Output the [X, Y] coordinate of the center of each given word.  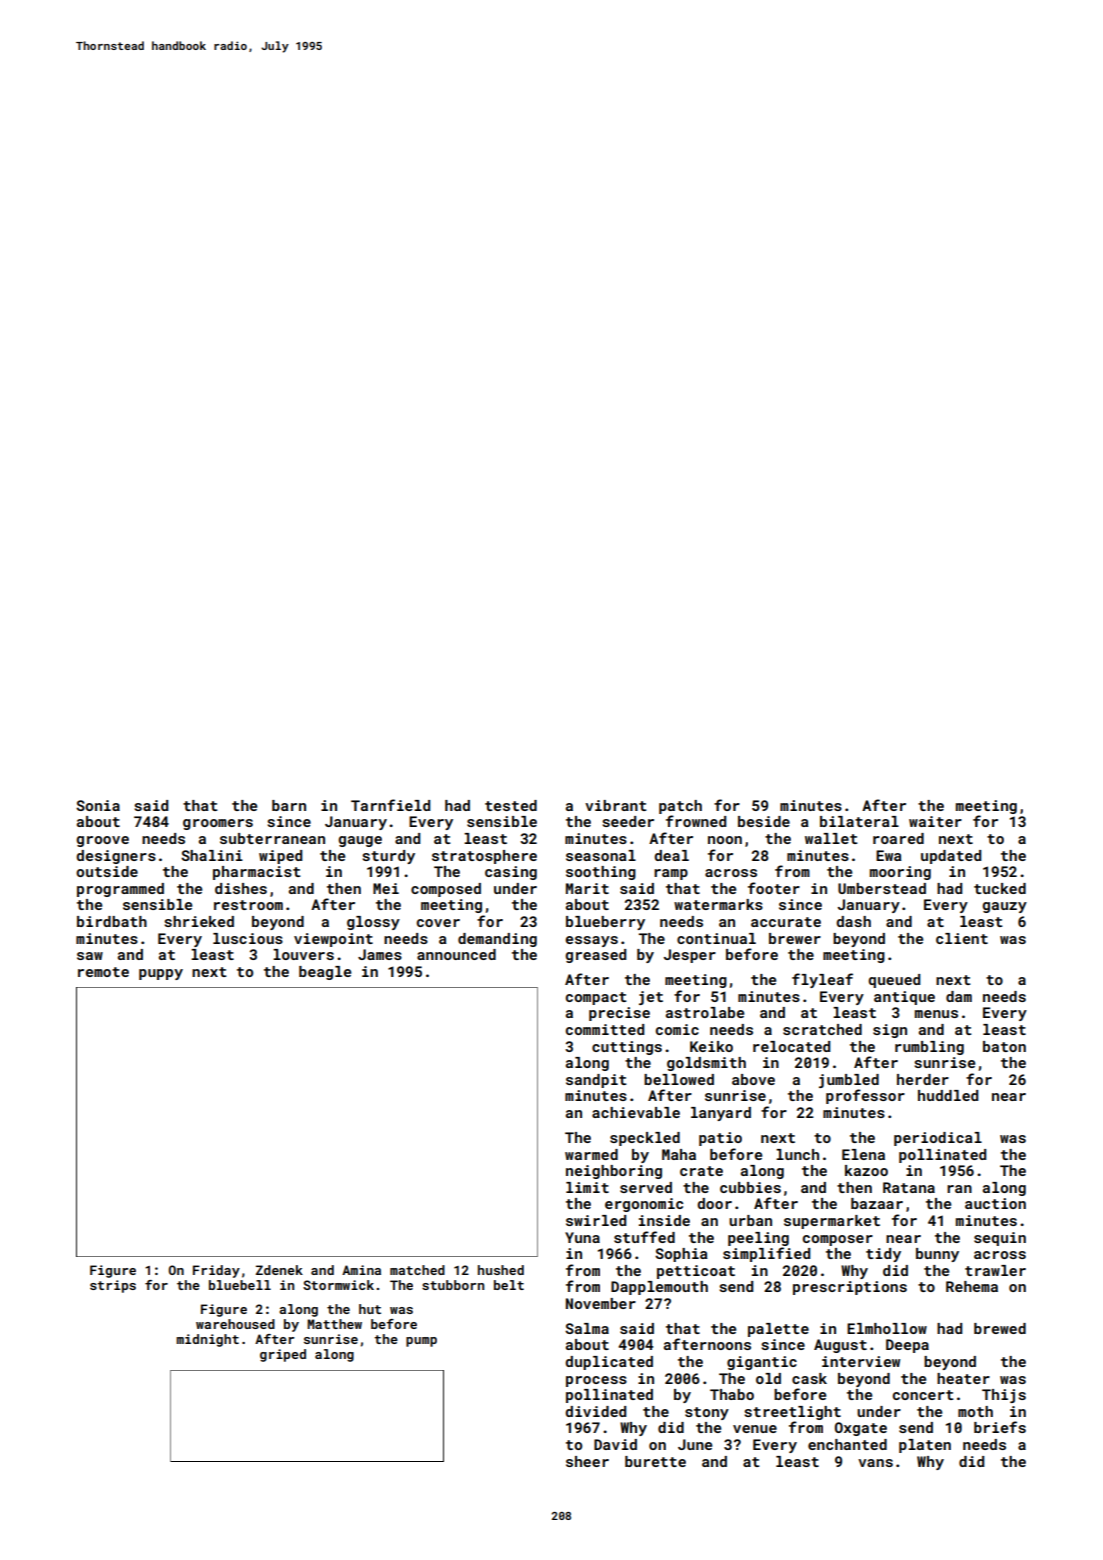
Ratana [909, 1187]
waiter [935, 821]
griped [283, 1355]
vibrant [616, 805]
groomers [218, 824]
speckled [645, 1139]
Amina [361, 1270]
